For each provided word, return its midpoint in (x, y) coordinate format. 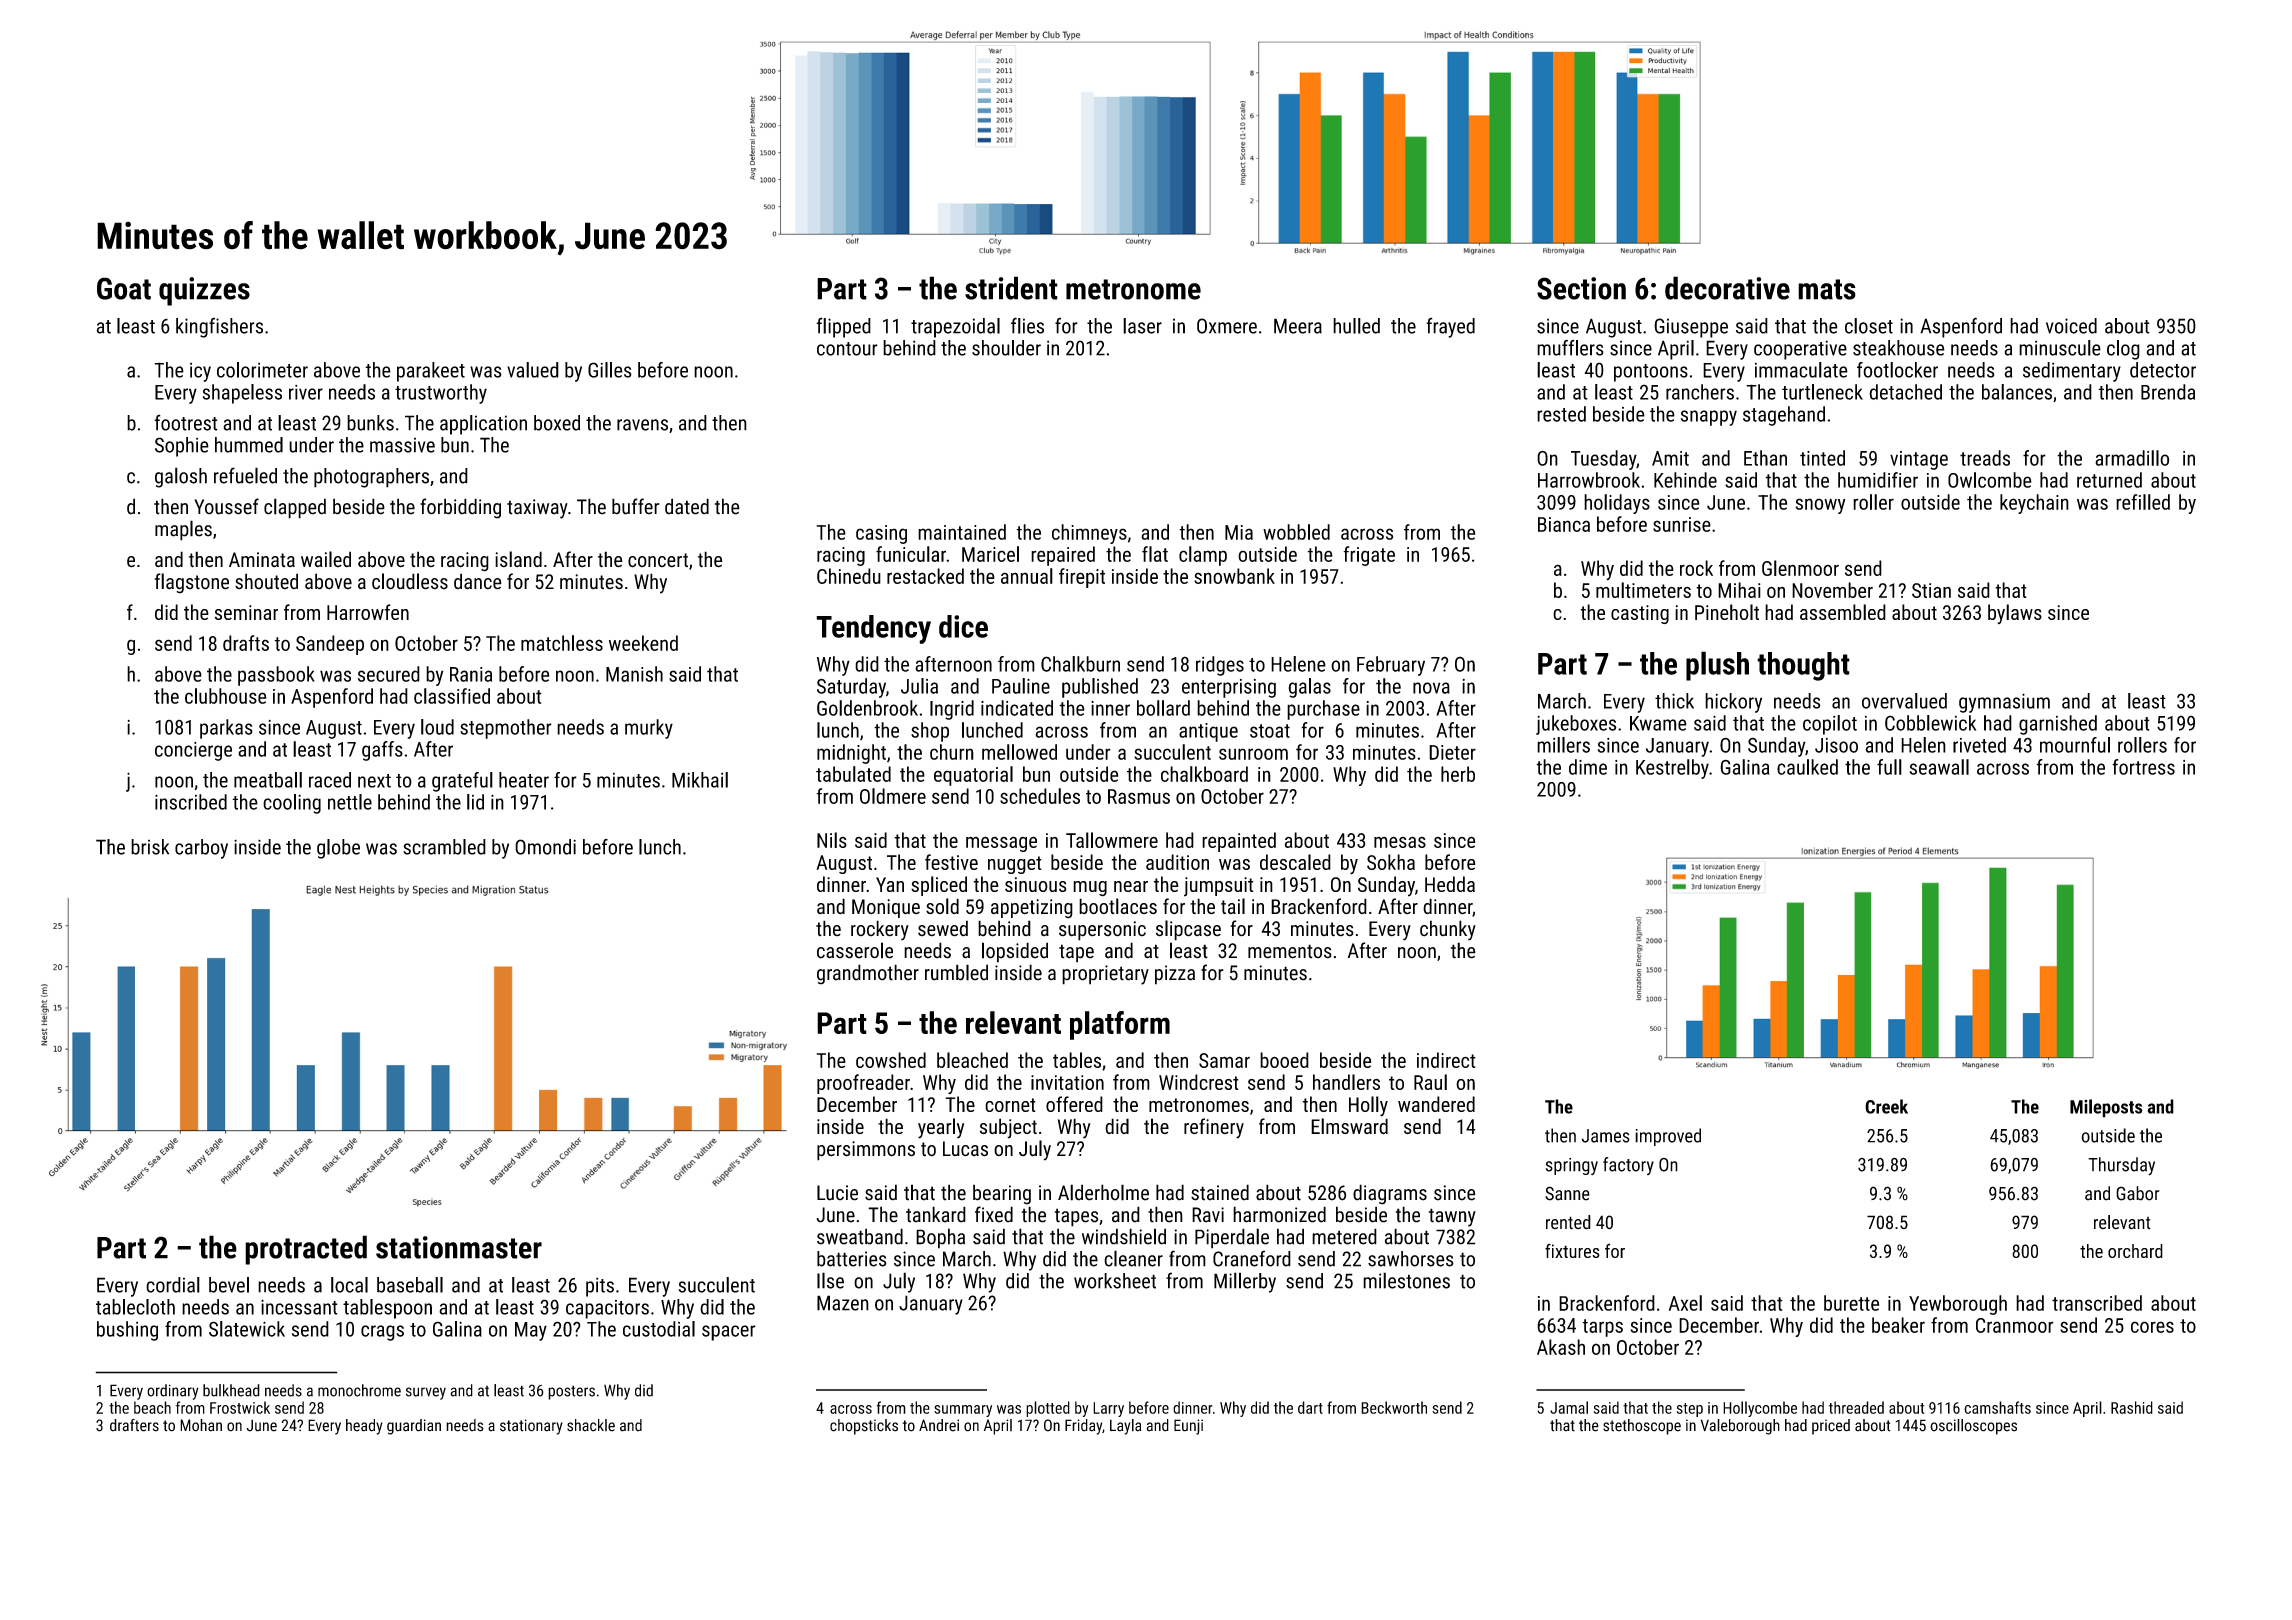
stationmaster (459, 1247)
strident (1011, 288)
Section (1581, 288)
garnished (2058, 725)
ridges (1220, 666)
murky (649, 729)
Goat (124, 288)
